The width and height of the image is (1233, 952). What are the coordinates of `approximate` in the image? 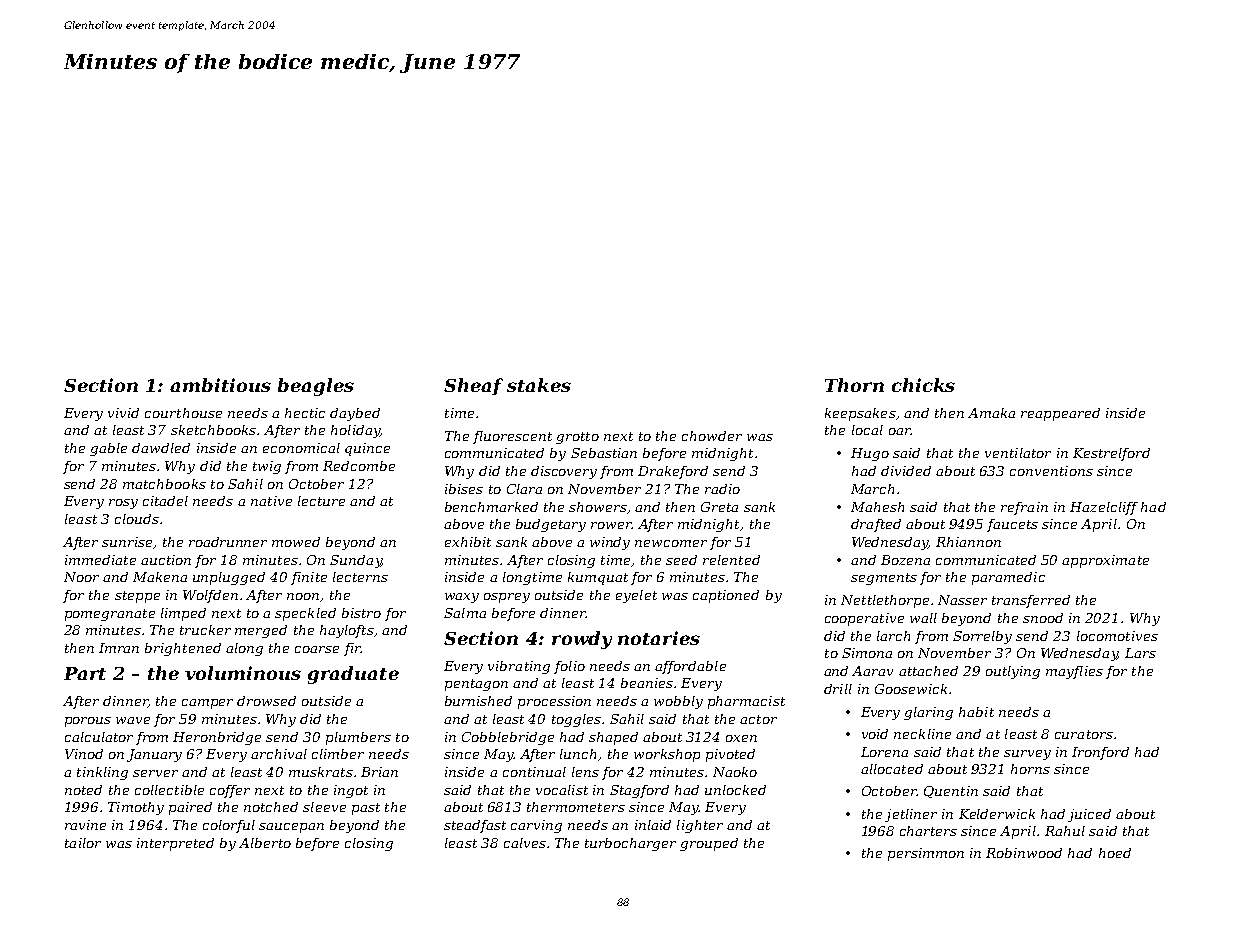 It's located at (1105, 561).
